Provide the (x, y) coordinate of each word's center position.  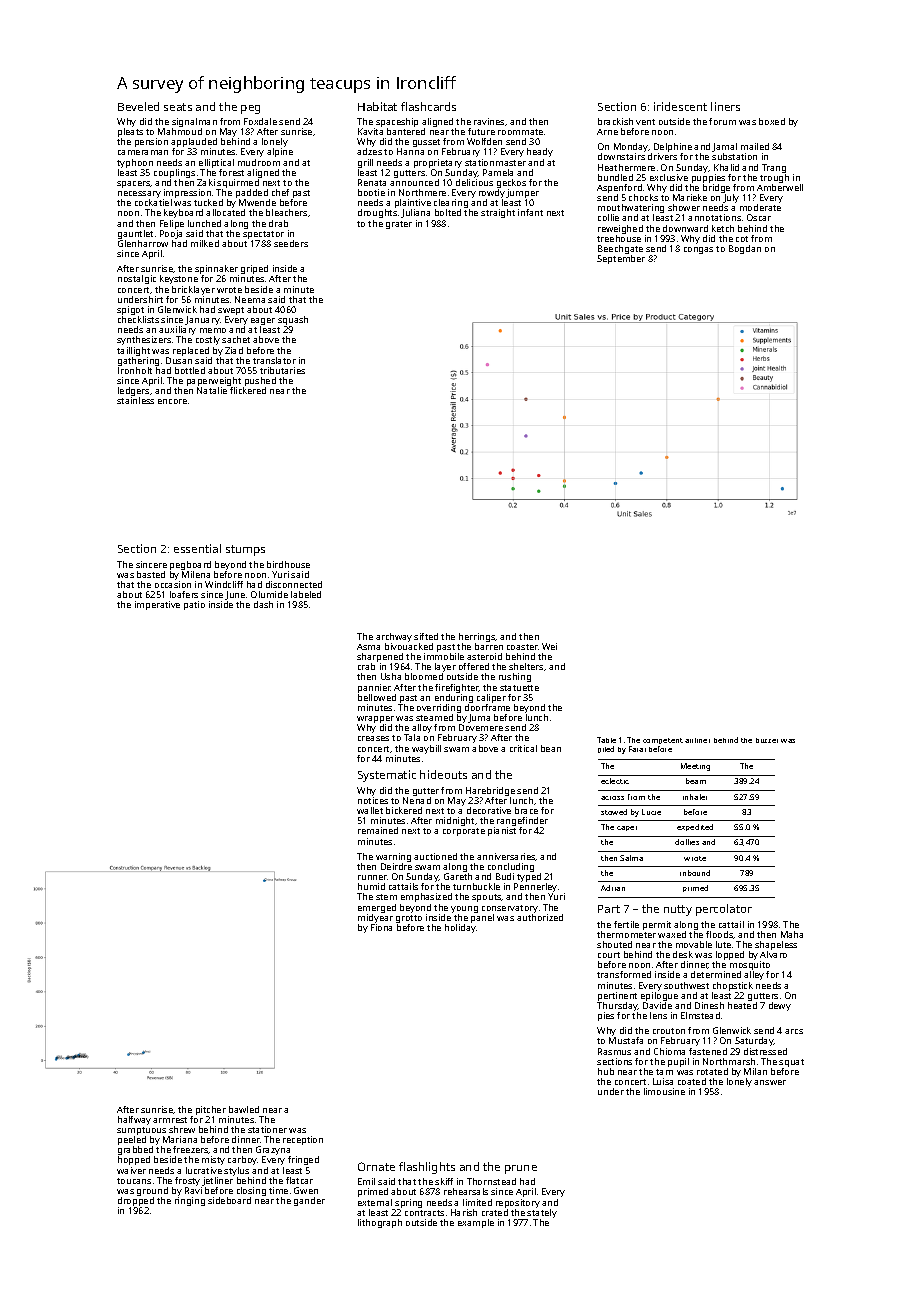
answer (770, 1082)
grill (365, 163)
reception (303, 1140)
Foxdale (260, 121)
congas (698, 250)
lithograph (380, 1223)
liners (725, 106)
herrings (477, 637)
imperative (157, 605)
